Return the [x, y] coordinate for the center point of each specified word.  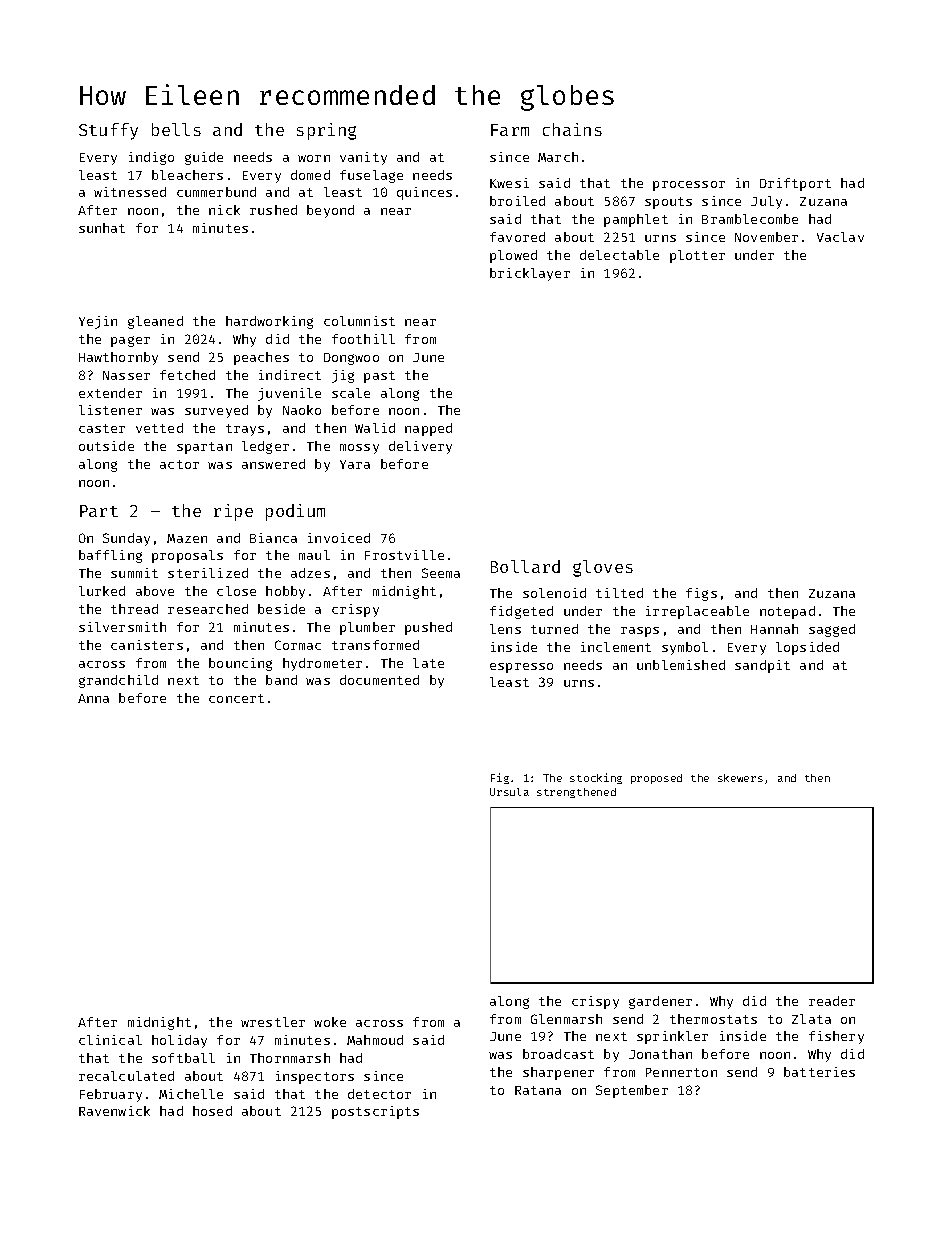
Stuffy [108, 131]
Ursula [509, 792]
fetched [187, 375]
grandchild [118, 681]
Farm [510, 130]
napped [428, 429]
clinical [110, 1040]
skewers [740, 778]
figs [701, 594]
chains [572, 129]
